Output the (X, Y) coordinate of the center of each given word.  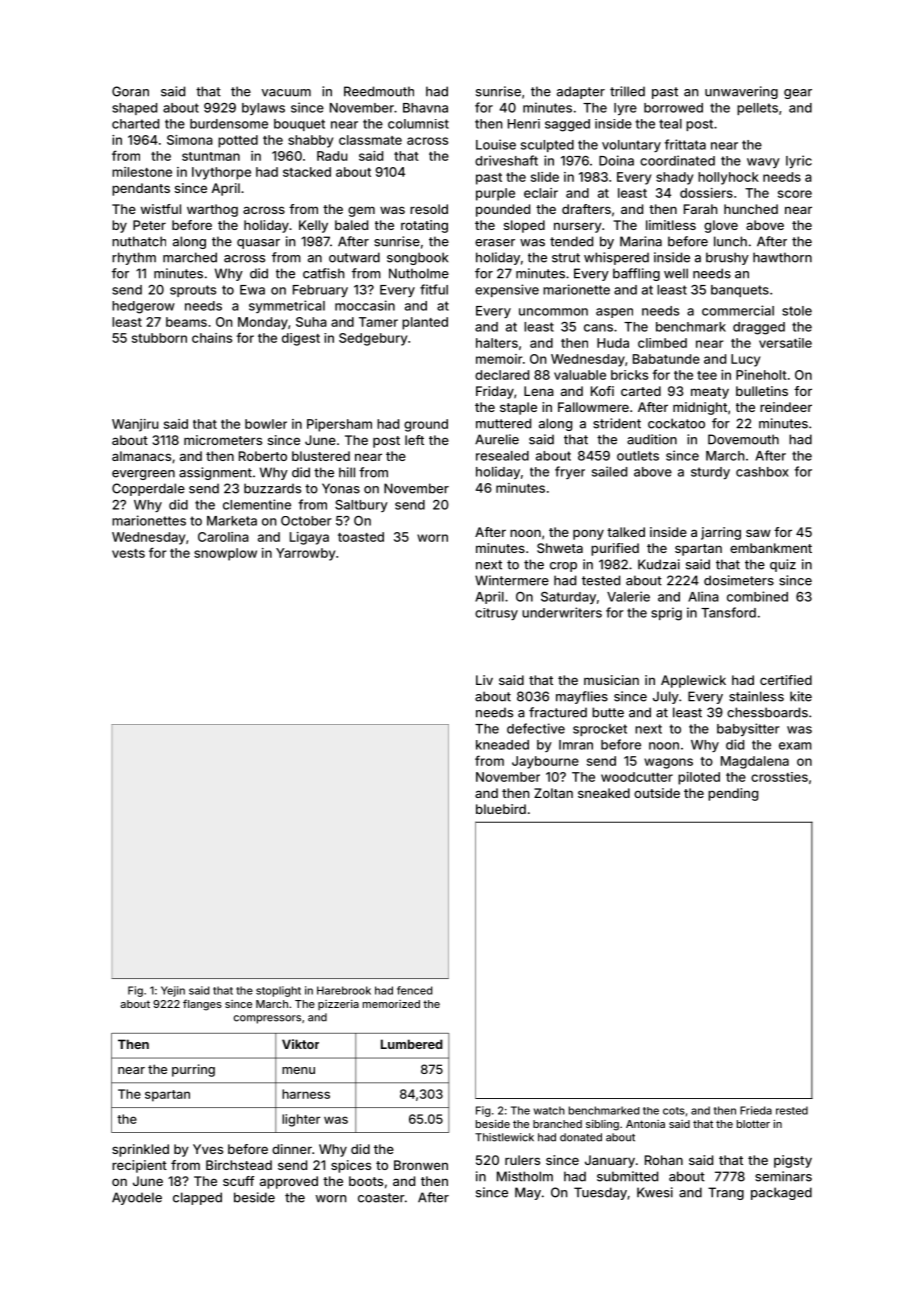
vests (128, 553)
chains (212, 338)
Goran (130, 91)
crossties (779, 777)
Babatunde (666, 359)
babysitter (748, 729)
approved (289, 1182)
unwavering (741, 92)
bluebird (501, 809)
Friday (495, 392)
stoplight (278, 991)
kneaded (502, 745)
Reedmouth (379, 91)
